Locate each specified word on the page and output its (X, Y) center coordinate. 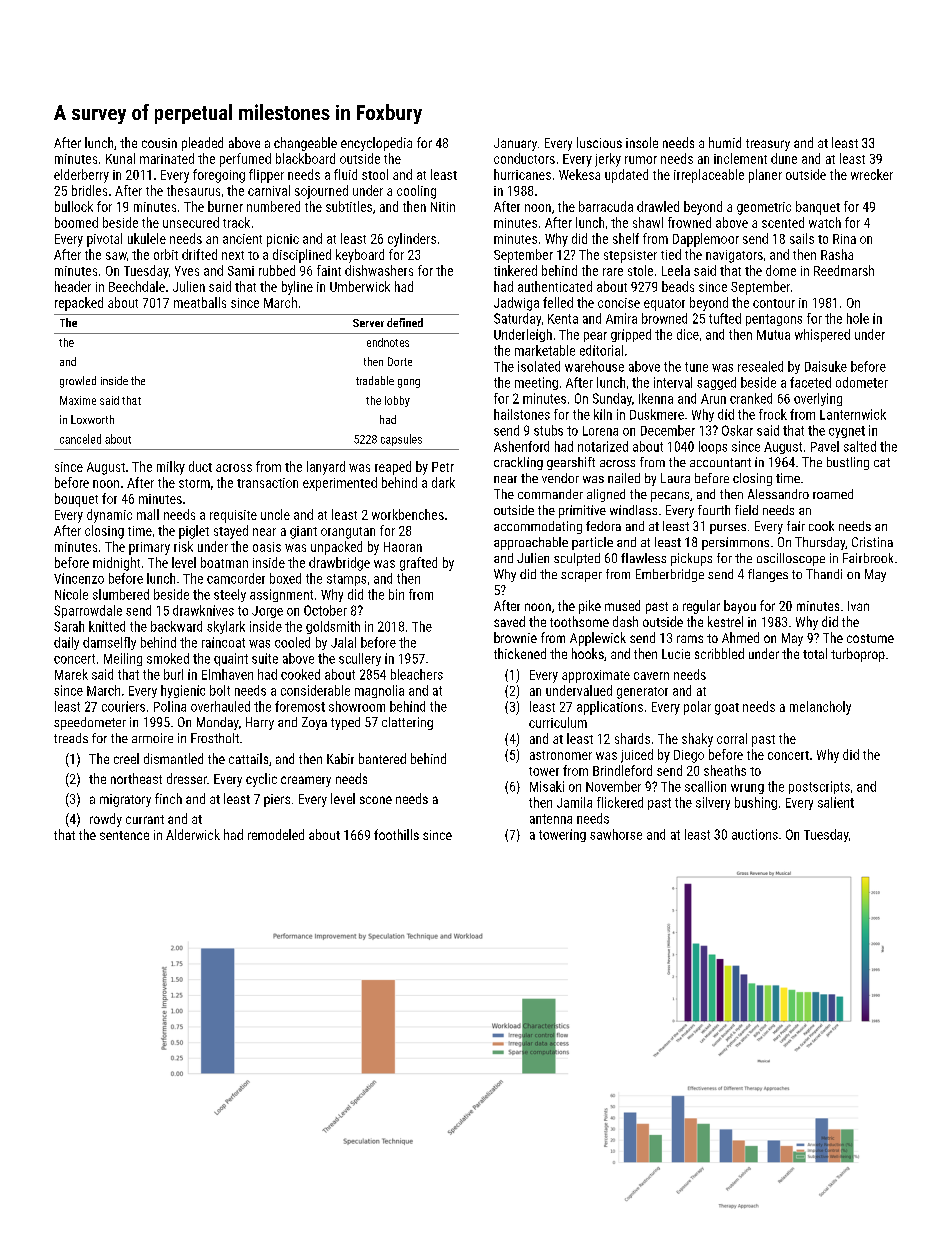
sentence (124, 835)
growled (78, 382)
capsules (401, 440)
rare (613, 272)
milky (171, 468)
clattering (407, 723)
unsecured (191, 222)
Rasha (837, 254)
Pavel (825, 446)
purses (728, 529)
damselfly (109, 643)
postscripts (819, 787)
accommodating (538, 527)
